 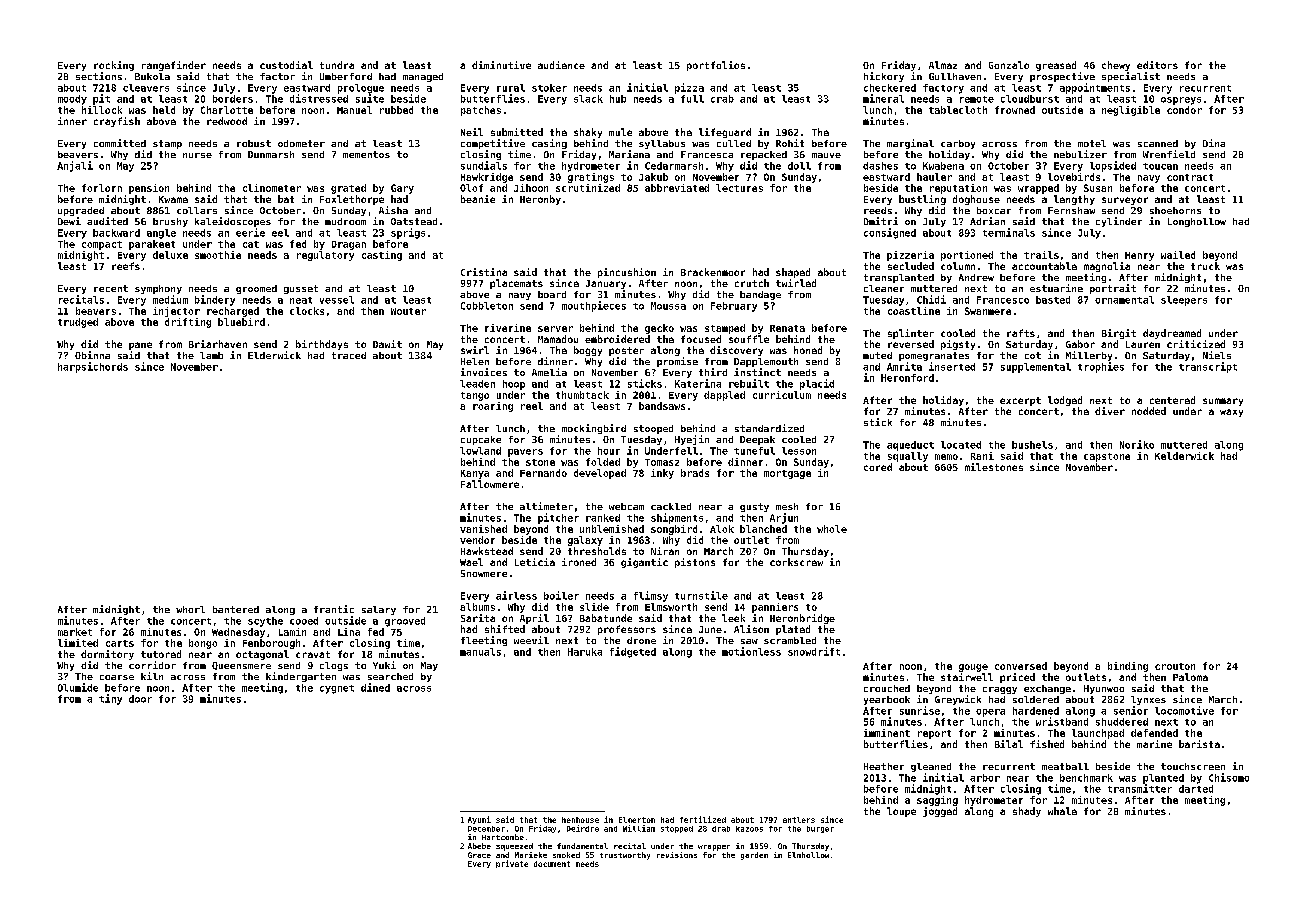 What do you see at coordinates (512, 864) in the page?
I see `private` at bounding box center [512, 864].
